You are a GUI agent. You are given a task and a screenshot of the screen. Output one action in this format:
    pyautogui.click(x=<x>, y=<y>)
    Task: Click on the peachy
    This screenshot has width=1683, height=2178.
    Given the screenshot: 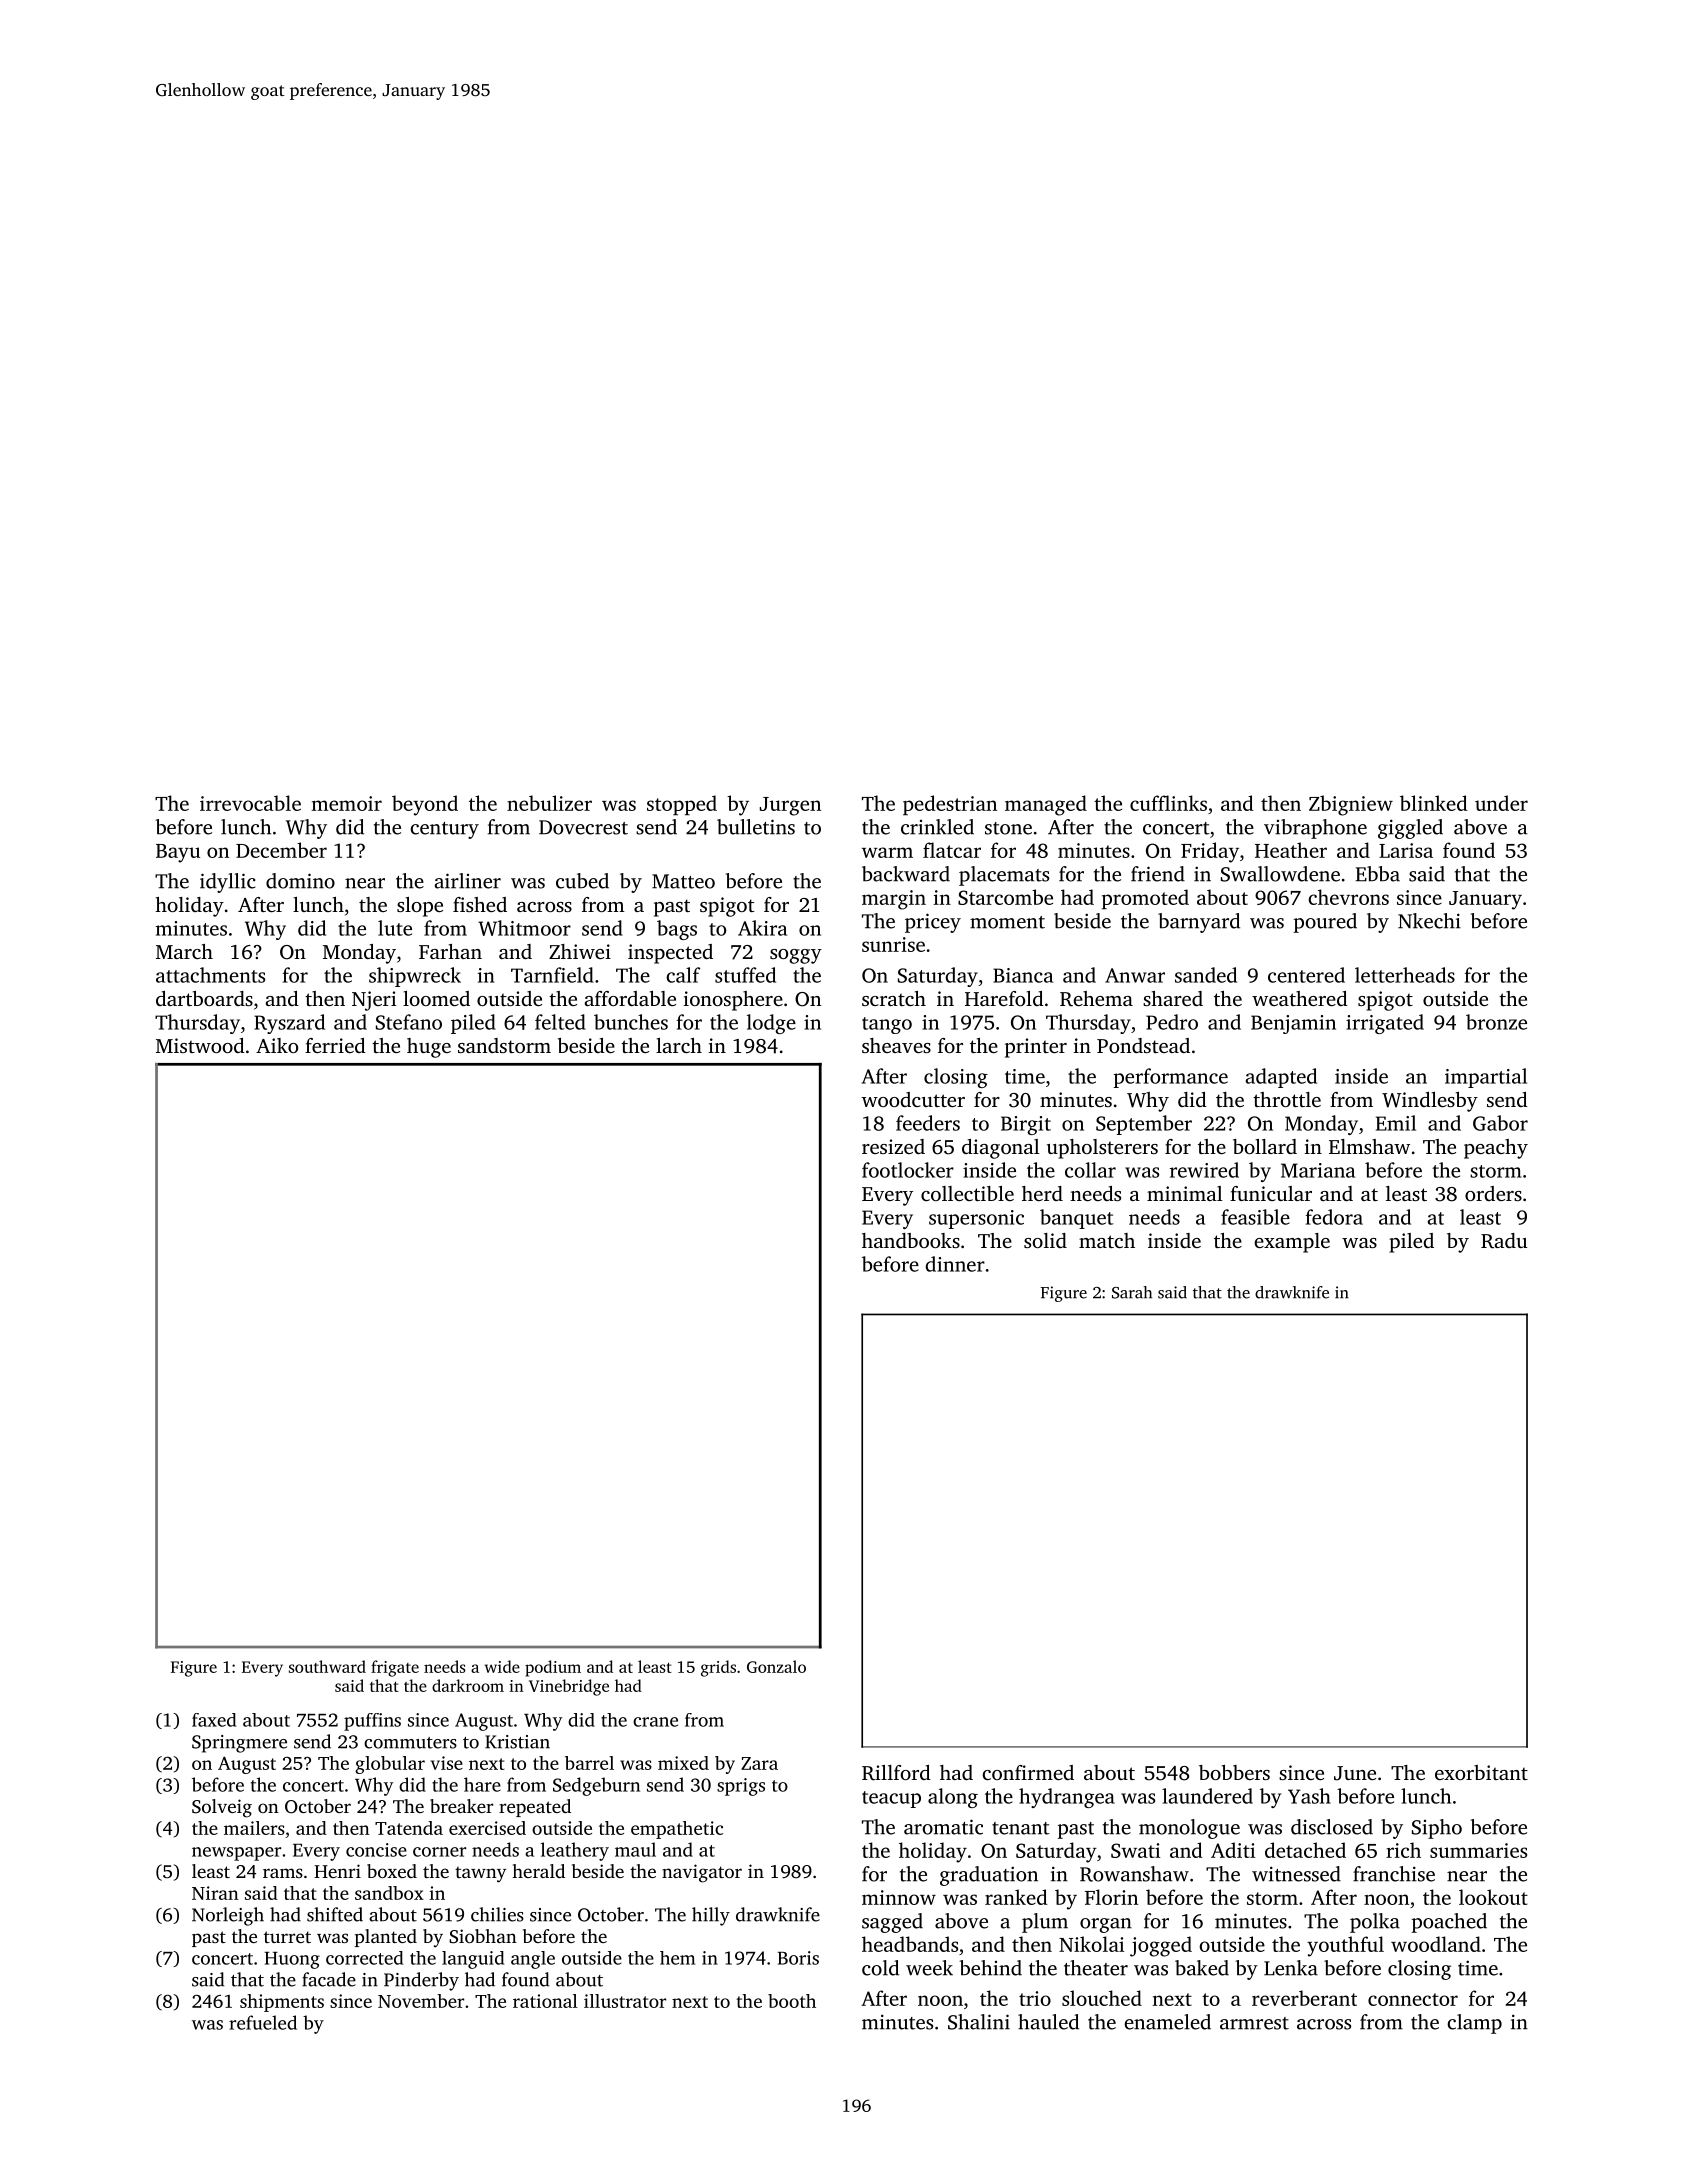 What is the action you would take?
    pyautogui.click(x=1496, y=1149)
